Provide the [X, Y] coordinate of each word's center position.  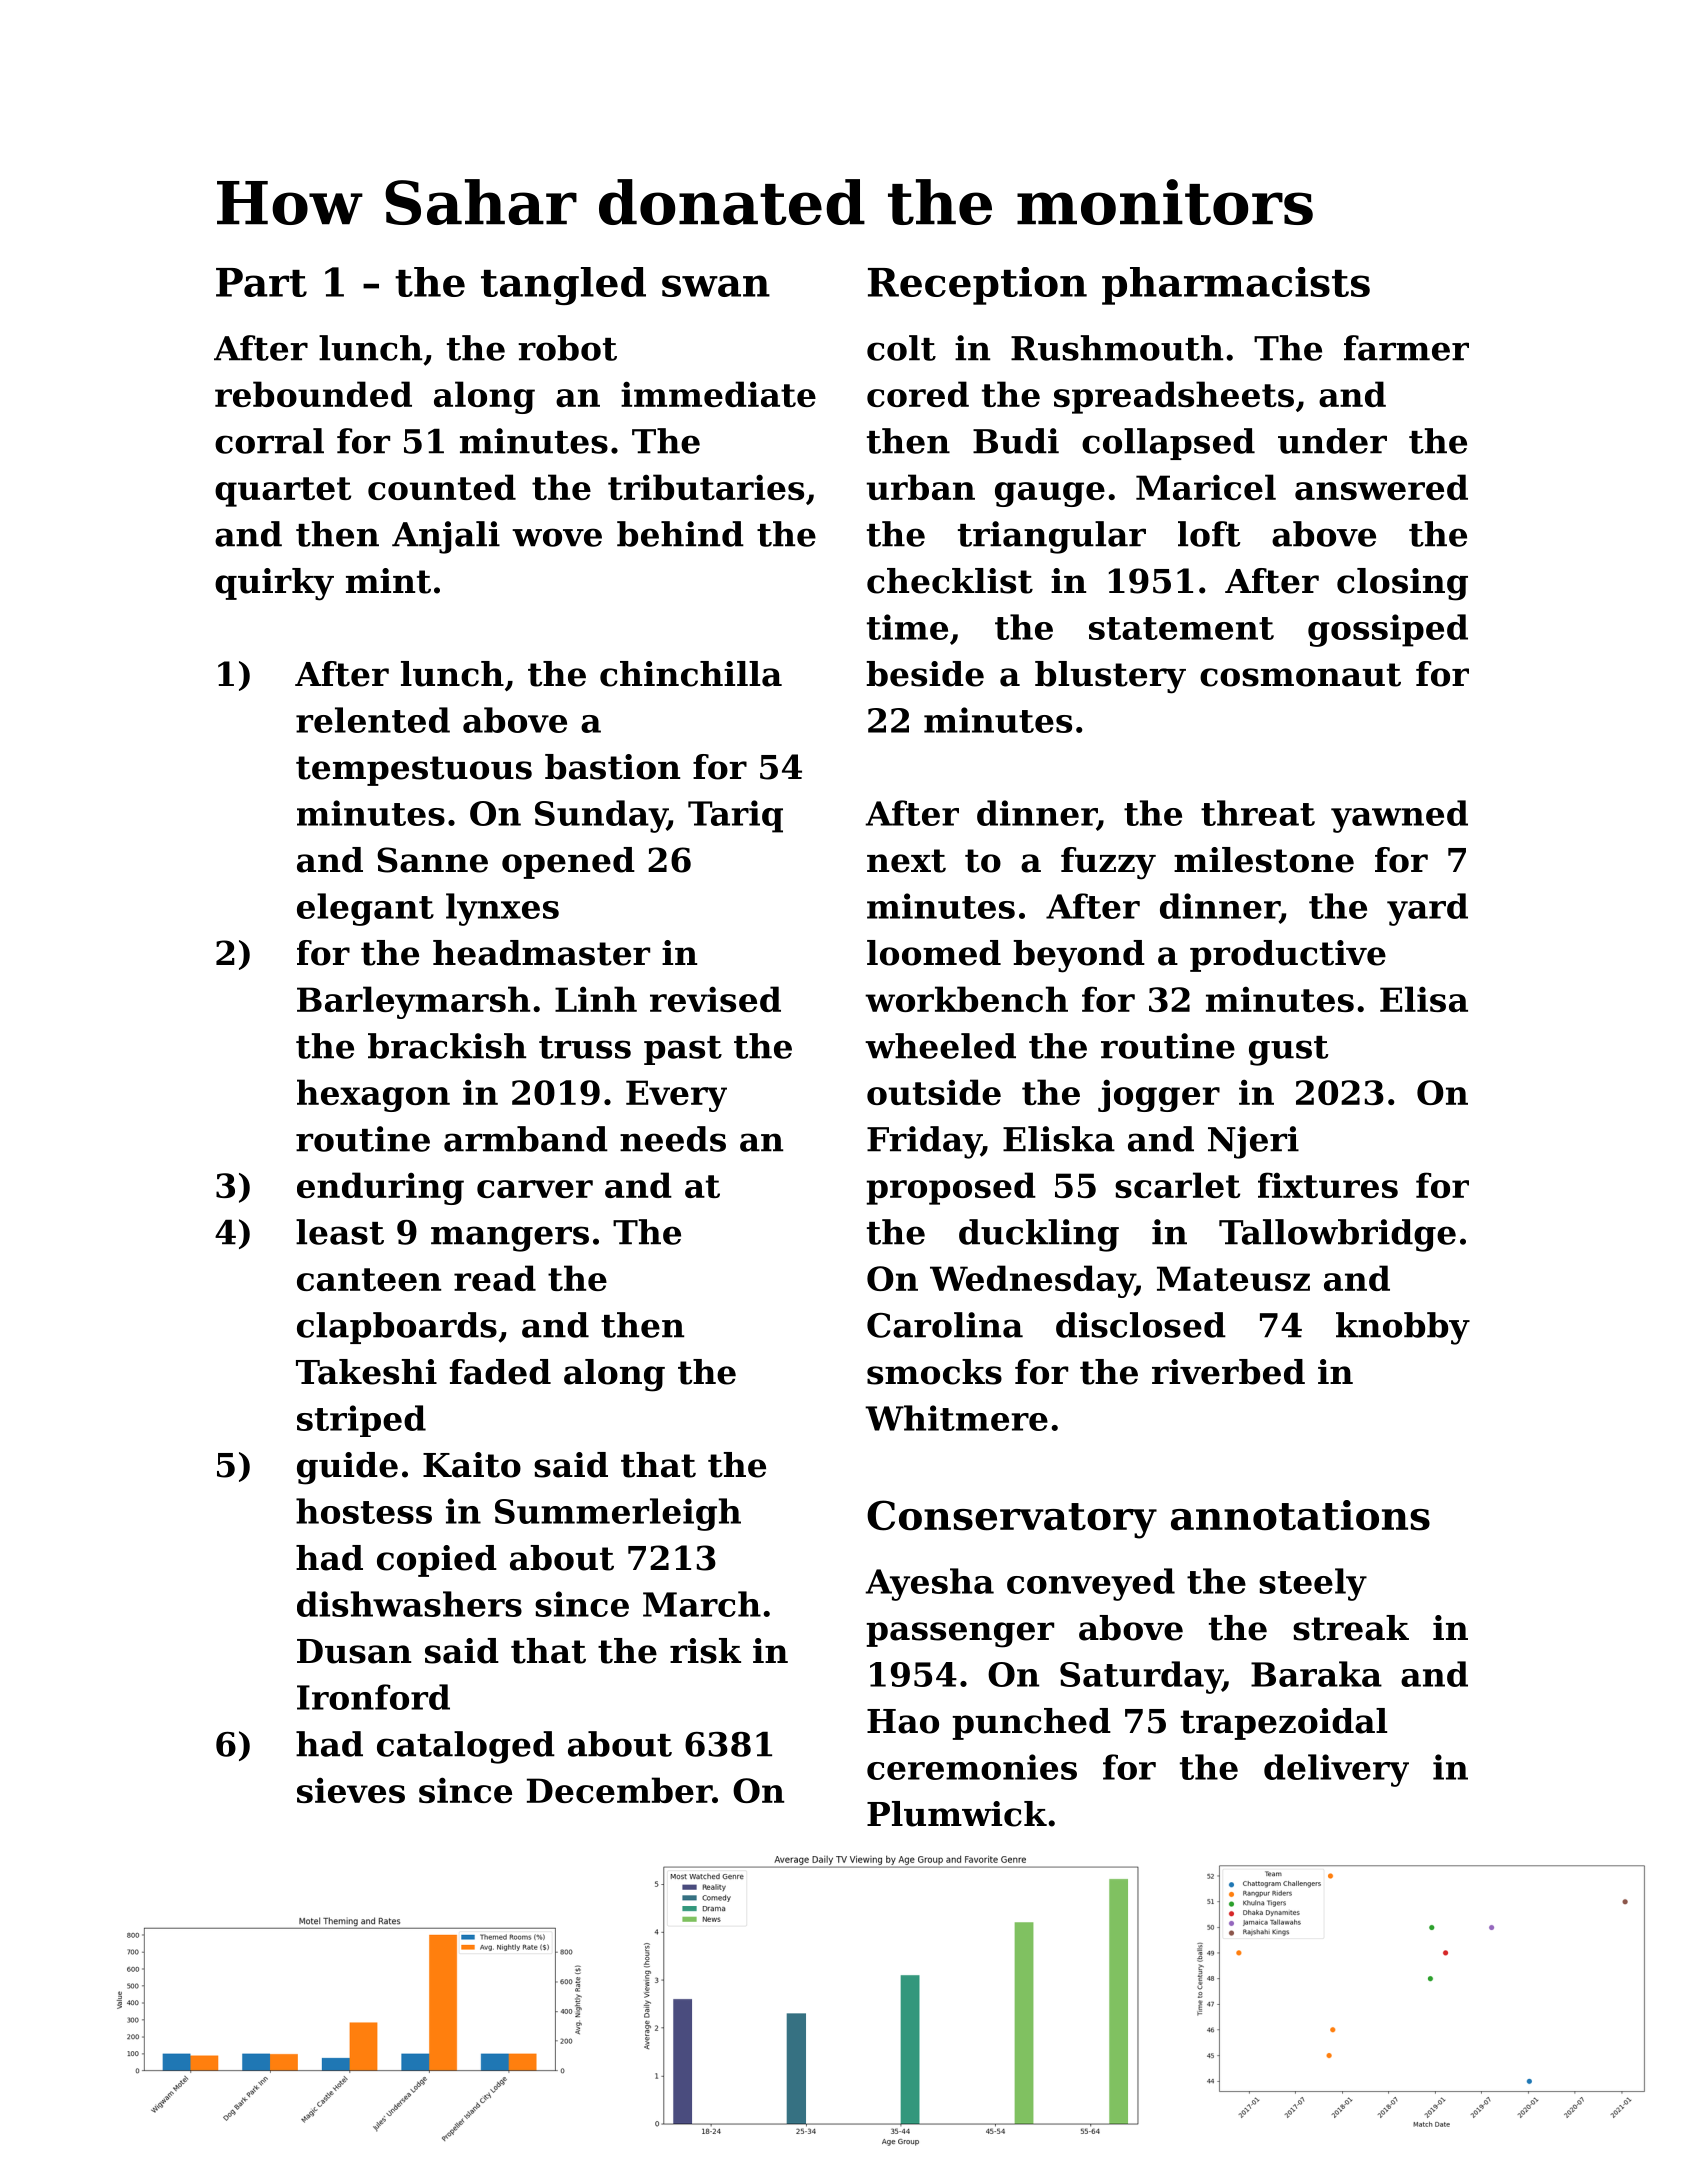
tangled [563, 286]
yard [1427, 909]
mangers [510, 1239]
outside [934, 1092]
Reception [977, 286]
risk [705, 1651]
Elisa [1424, 999]
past [683, 1050]
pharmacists [1236, 286]
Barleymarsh [413, 1002]
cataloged [466, 1747]
